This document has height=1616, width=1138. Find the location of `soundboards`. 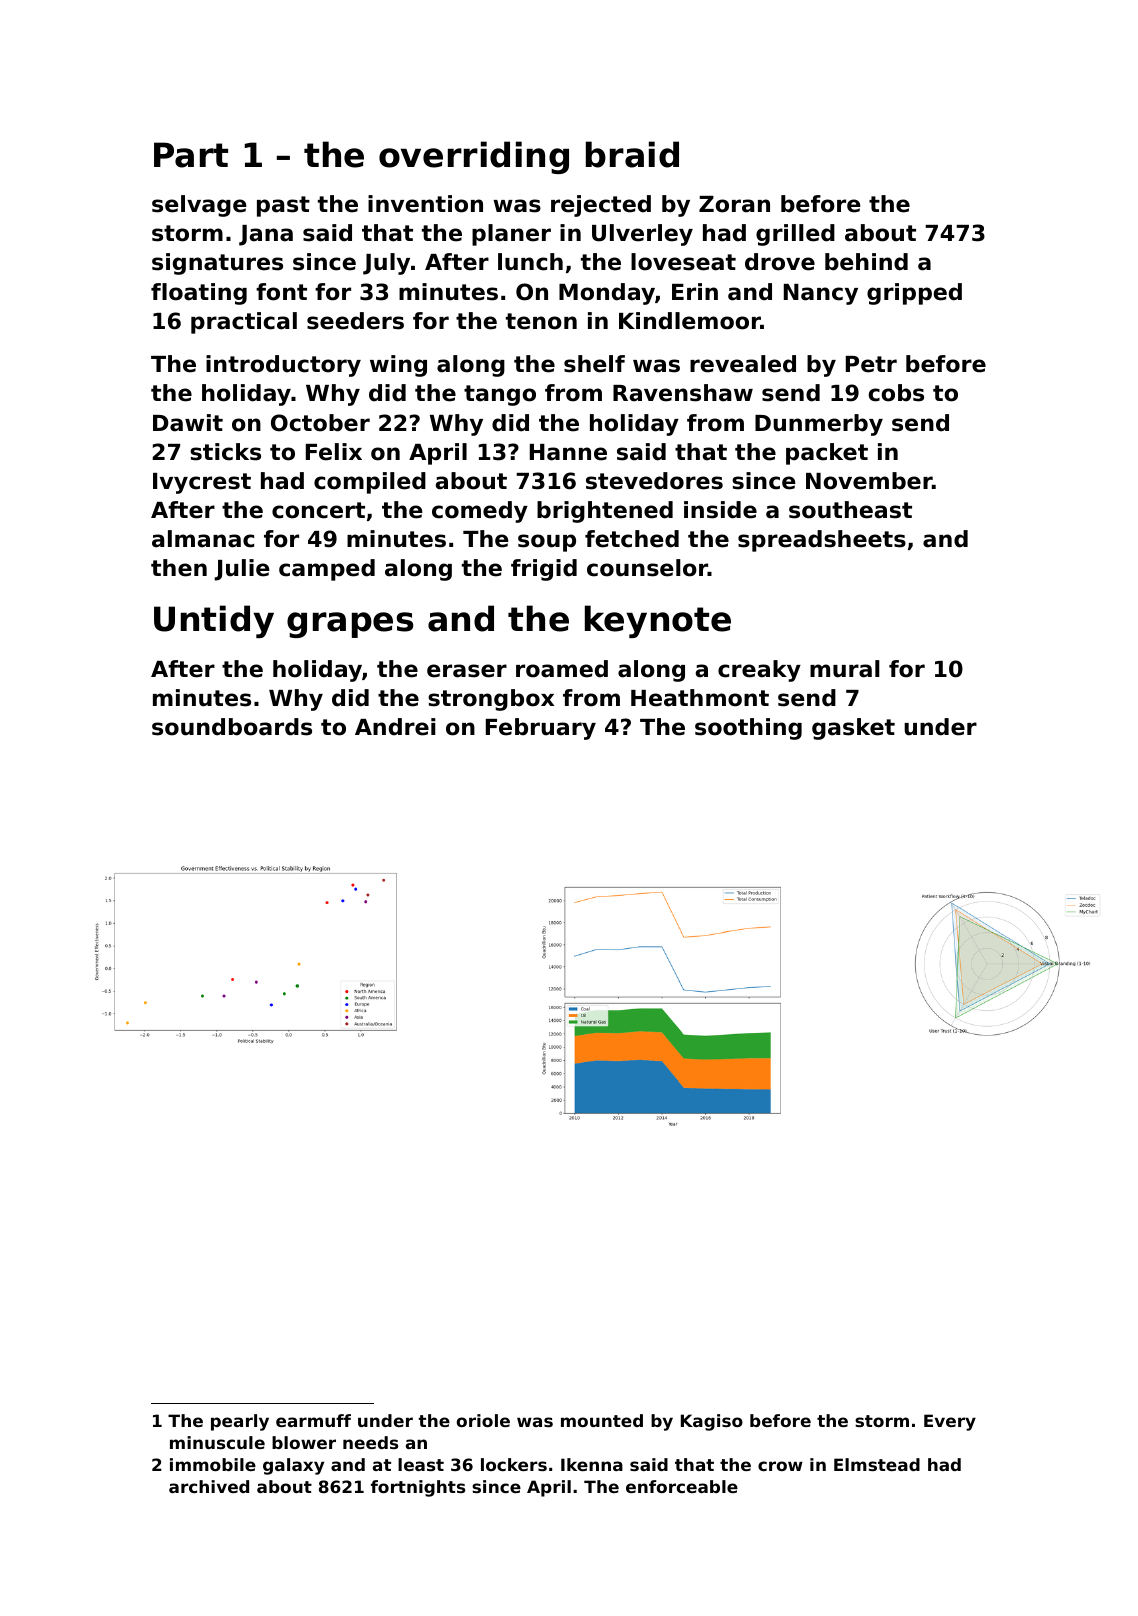

soundboards is located at coordinates (232, 727).
